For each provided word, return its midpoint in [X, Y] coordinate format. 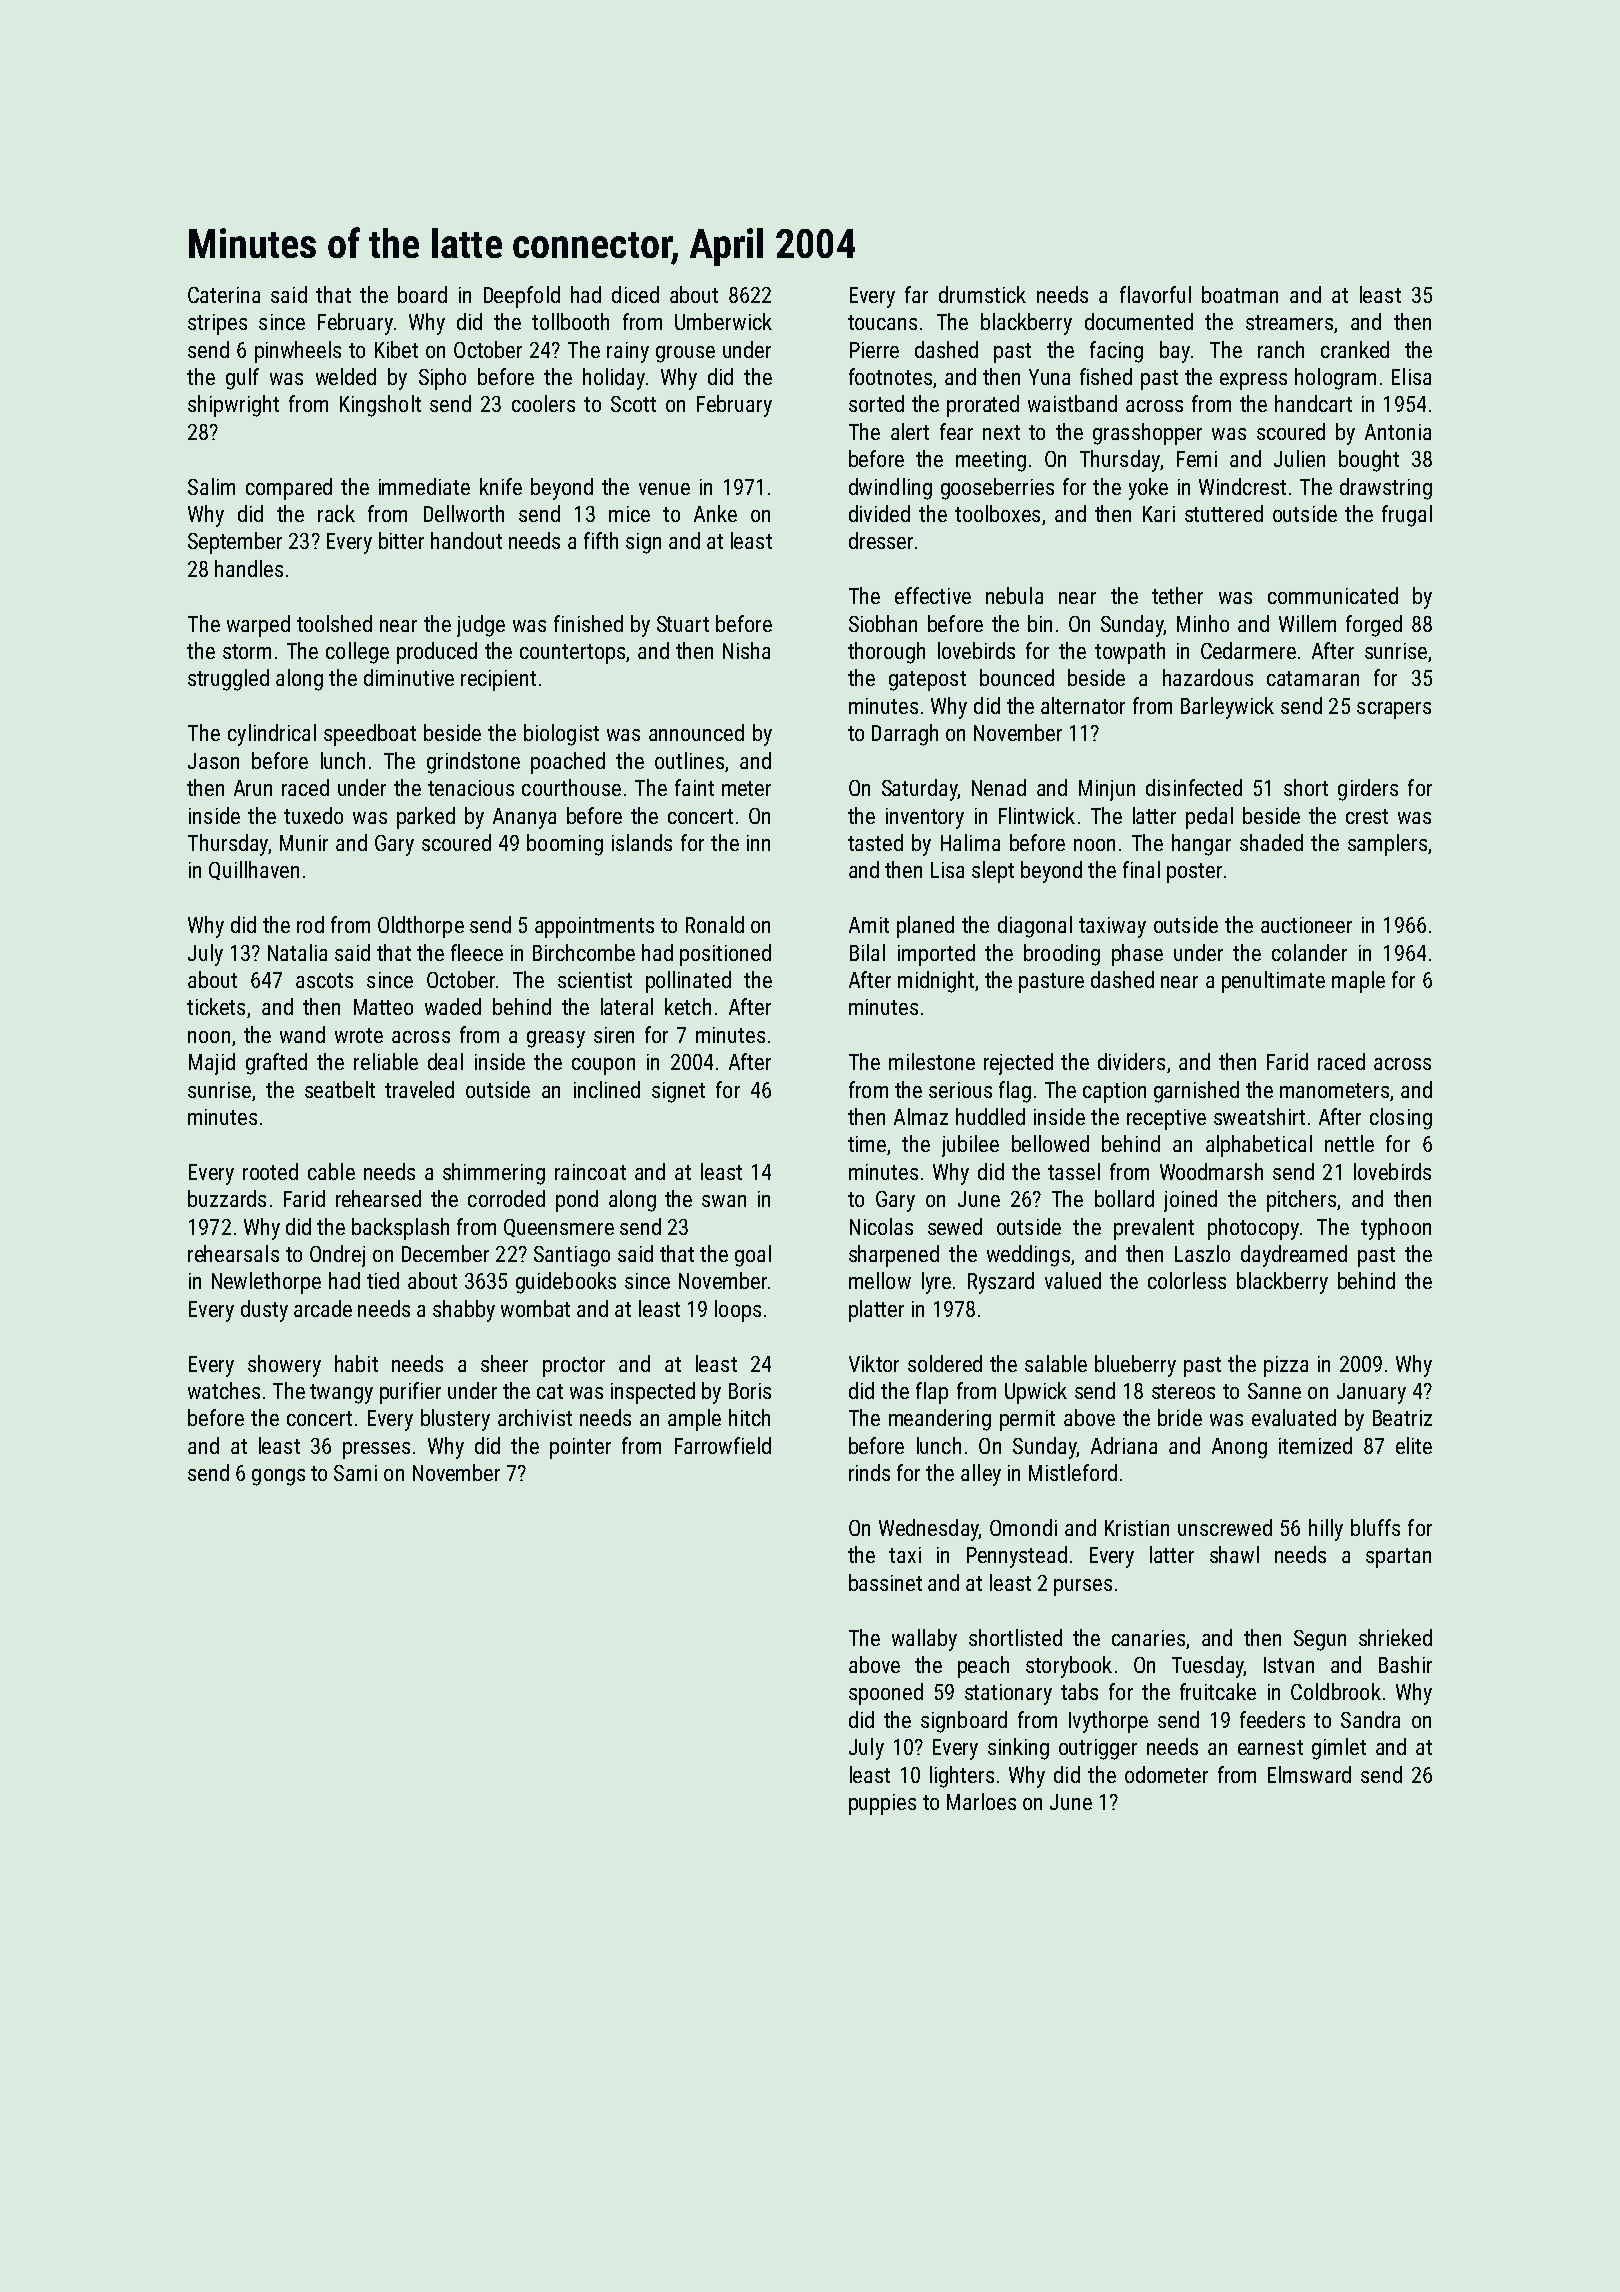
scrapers [1394, 710]
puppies [882, 1804]
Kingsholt [380, 406]
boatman [1240, 294]
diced [635, 294]
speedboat [370, 735]
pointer [580, 1448]
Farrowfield [723, 1445]
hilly [1326, 1530]
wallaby [924, 1640]
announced [696, 732]
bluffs [1375, 1527]
